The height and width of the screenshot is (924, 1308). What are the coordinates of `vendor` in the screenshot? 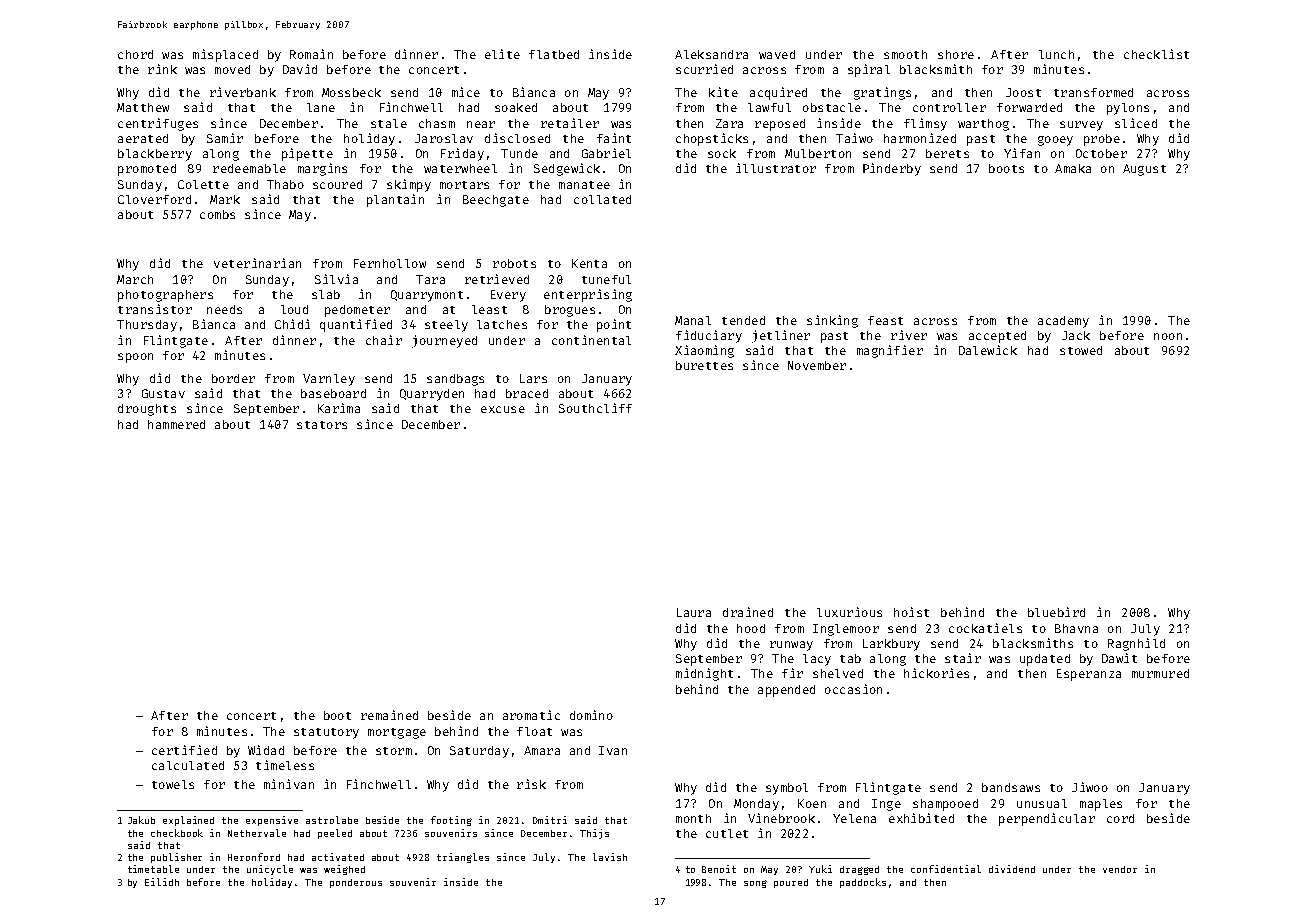 It's located at (1120, 869).
